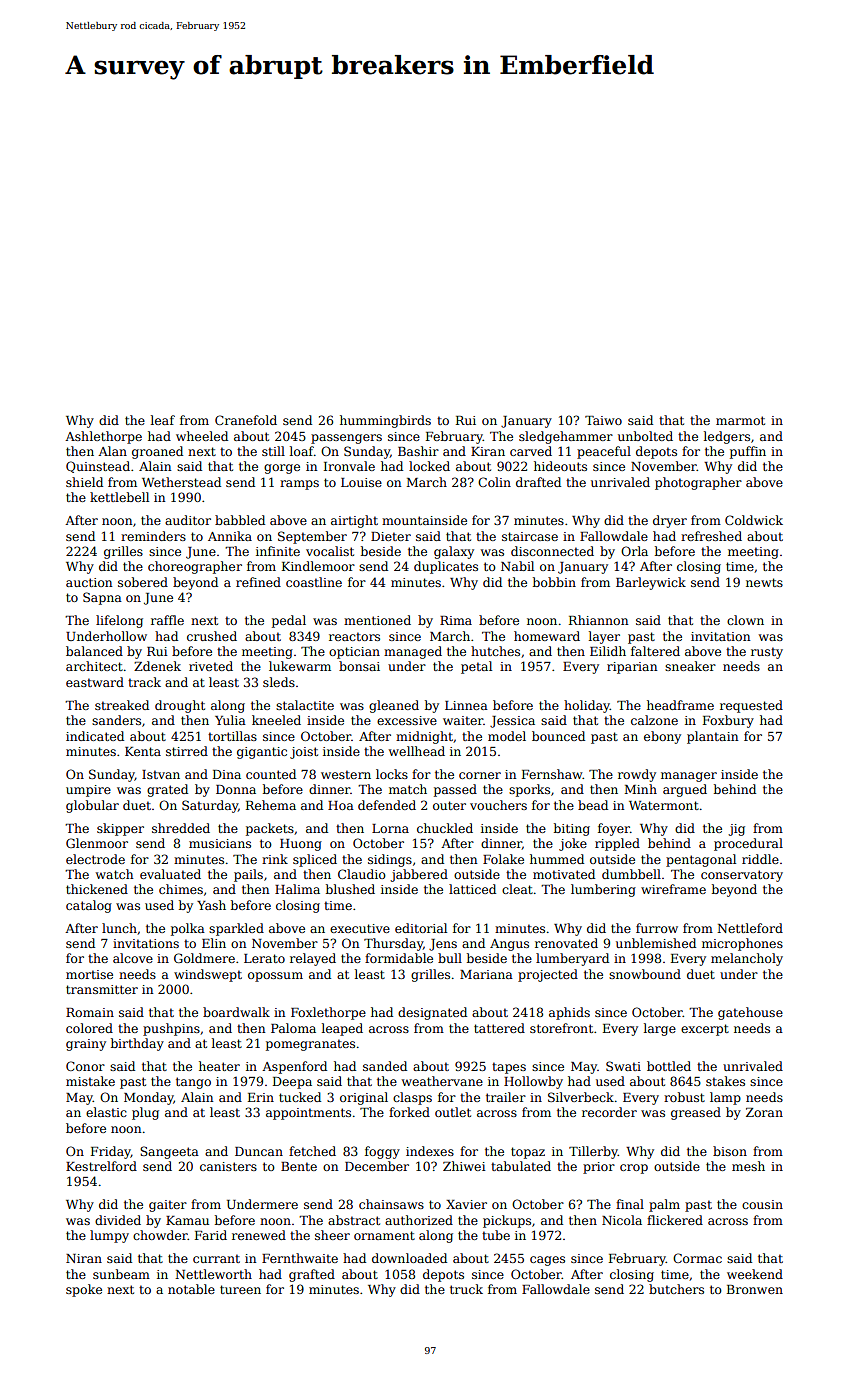  What do you see at coordinates (603, 420) in the document?
I see `Taiwo` at bounding box center [603, 420].
